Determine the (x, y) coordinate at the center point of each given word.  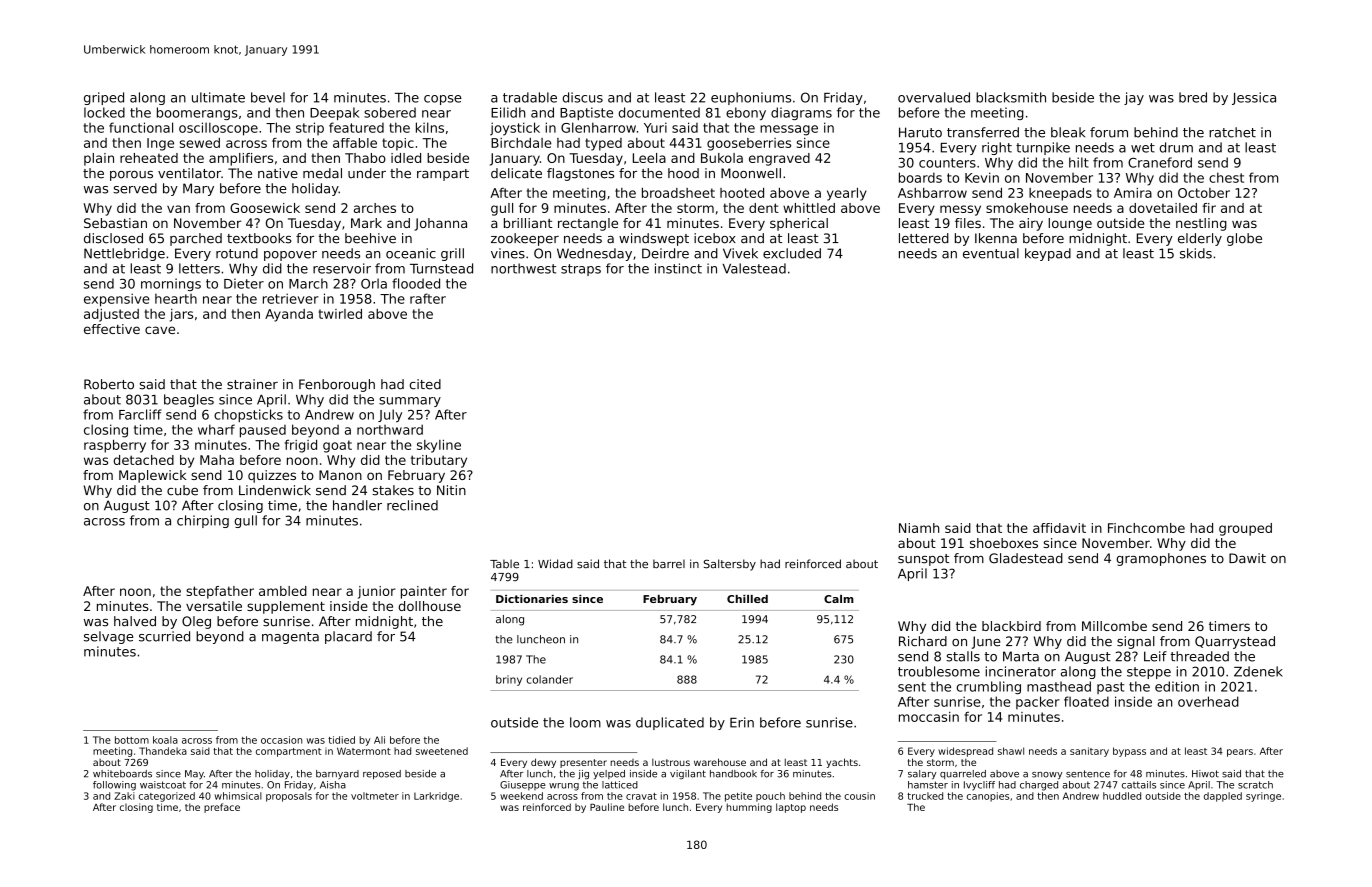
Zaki (124, 796)
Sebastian (115, 223)
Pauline (607, 807)
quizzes (272, 476)
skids (1196, 253)
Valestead (754, 268)
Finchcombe (1146, 528)
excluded (792, 253)
